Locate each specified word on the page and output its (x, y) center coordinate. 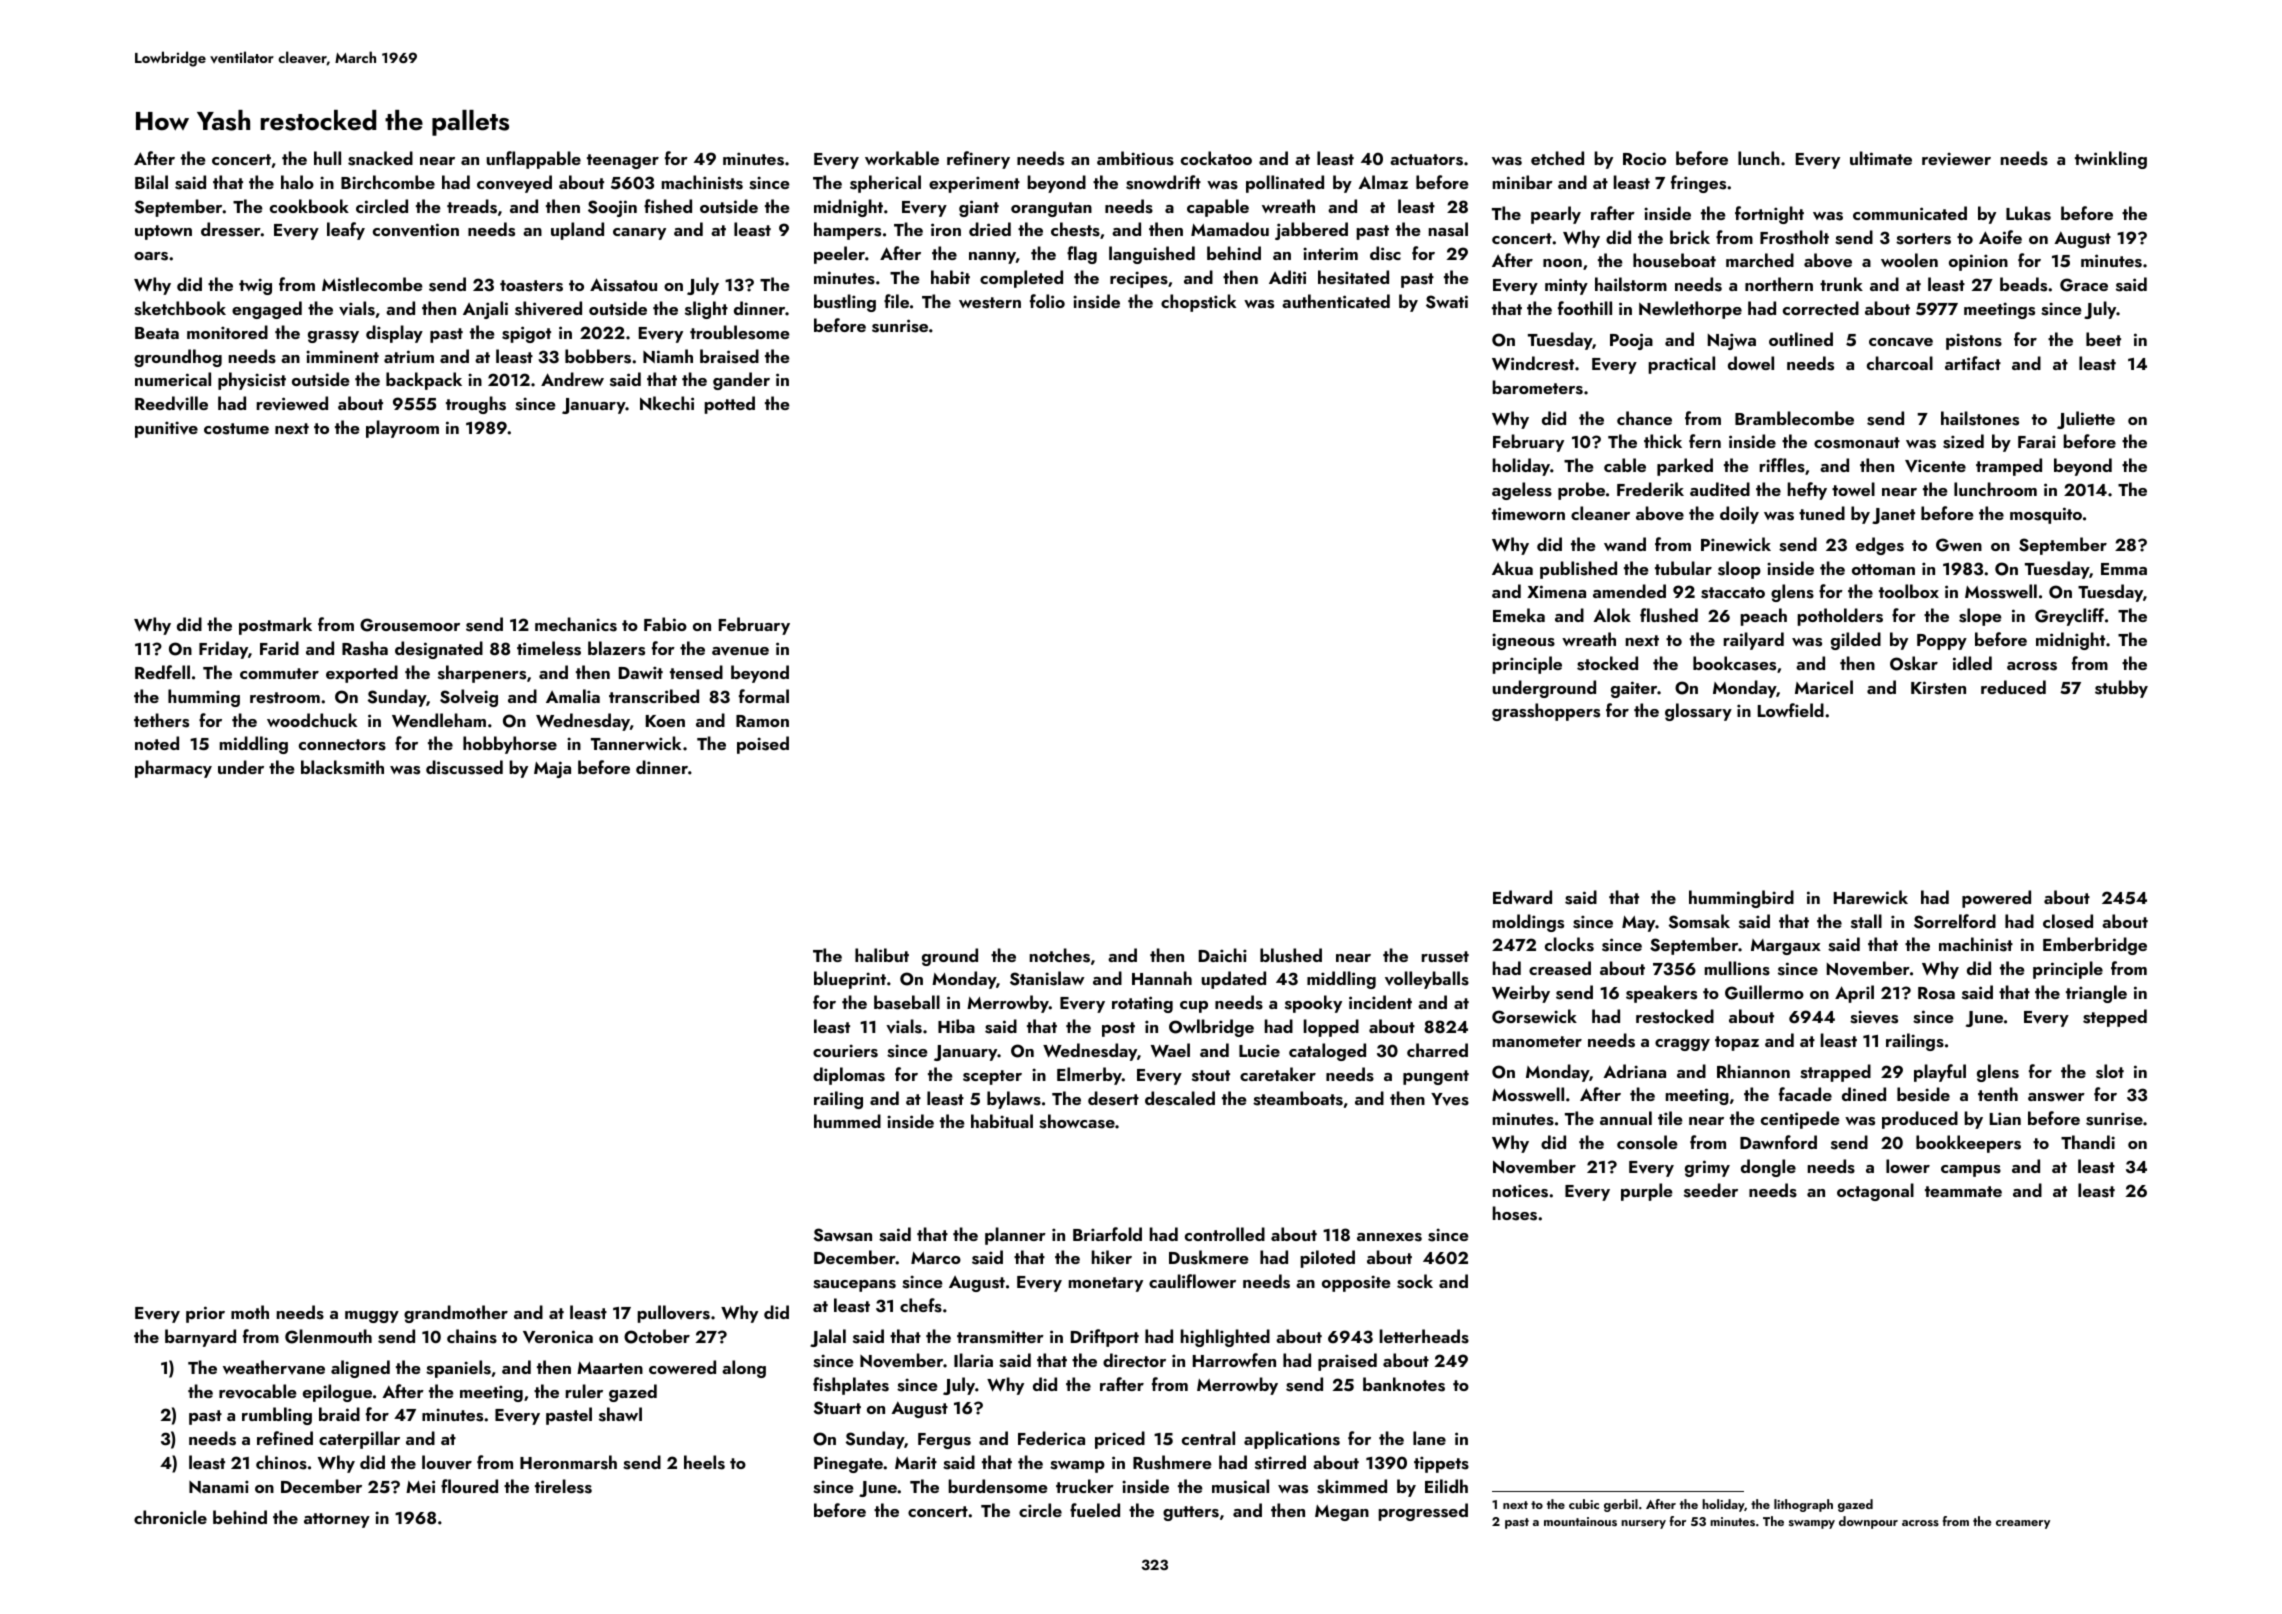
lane (1429, 1438)
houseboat (1674, 260)
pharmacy (173, 769)
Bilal (151, 182)
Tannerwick (636, 743)
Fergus (944, 1441)
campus (1971, 1171)
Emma (2124, 569)
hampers (847, 231)
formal (764, 696)
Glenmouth (328, 1336)
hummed (847, 1121)
